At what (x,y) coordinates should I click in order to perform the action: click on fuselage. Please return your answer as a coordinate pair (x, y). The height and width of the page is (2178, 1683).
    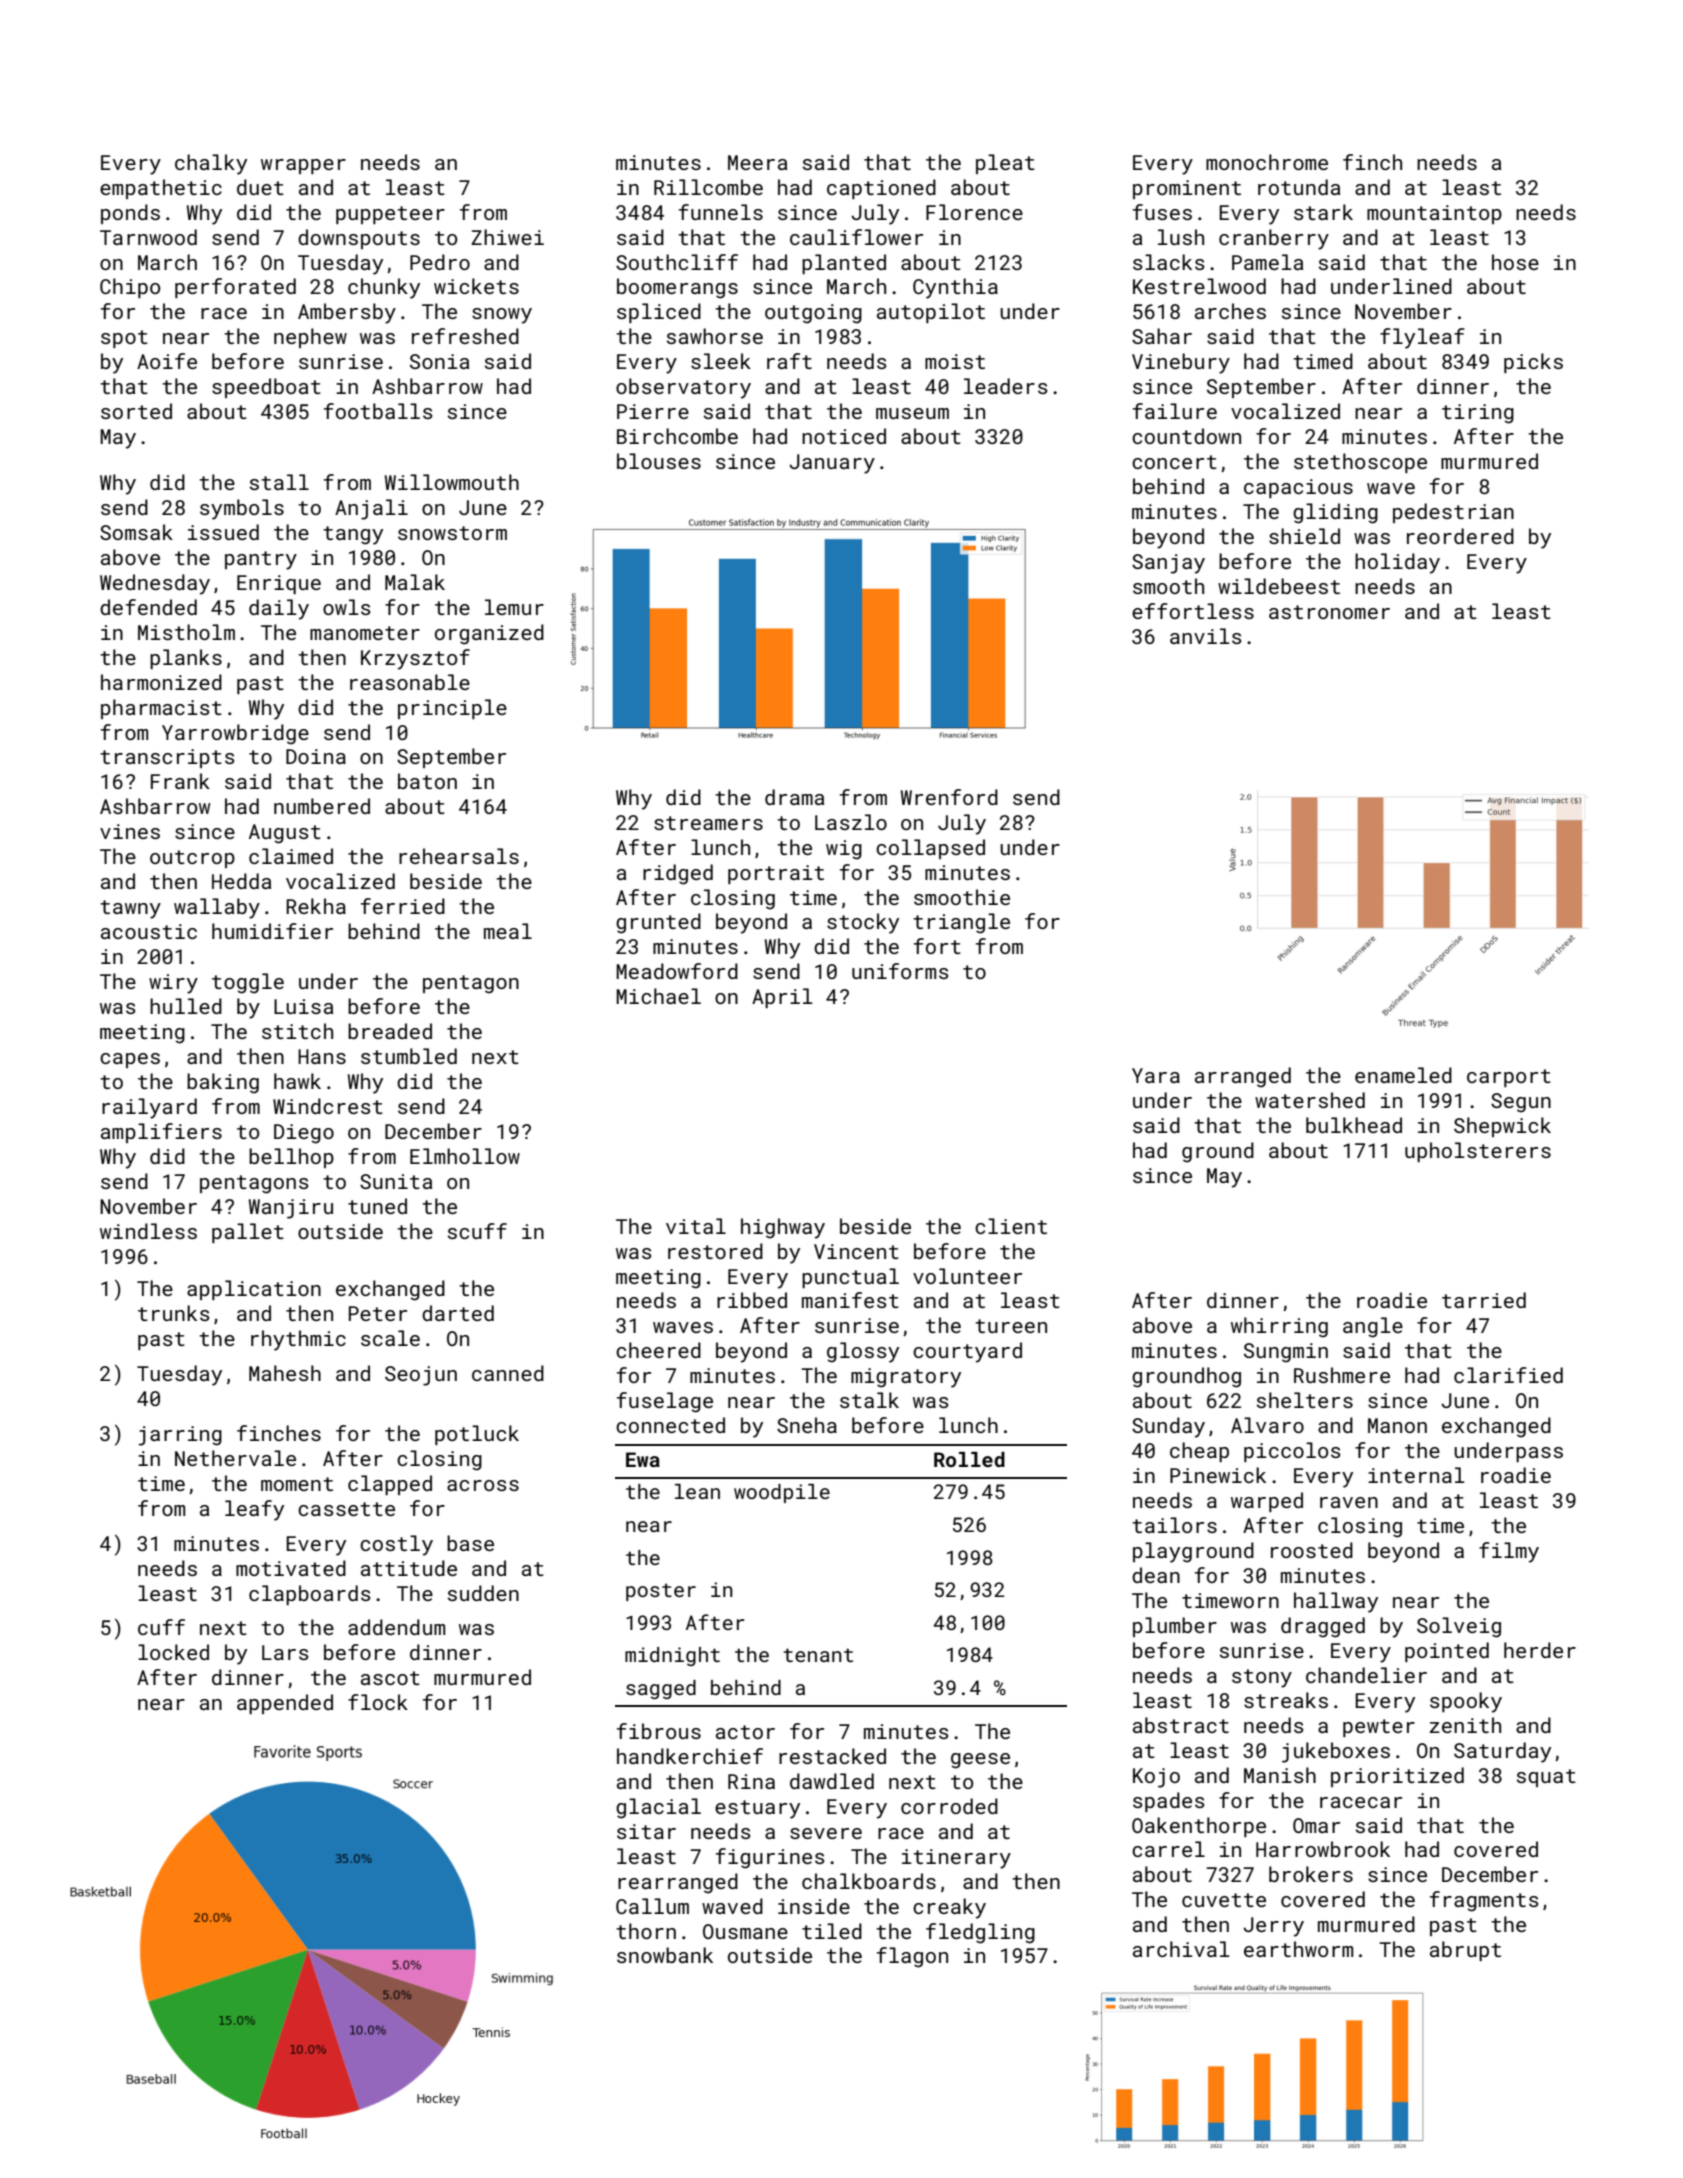
    Looking at the image, I should click on (665, 1402).
